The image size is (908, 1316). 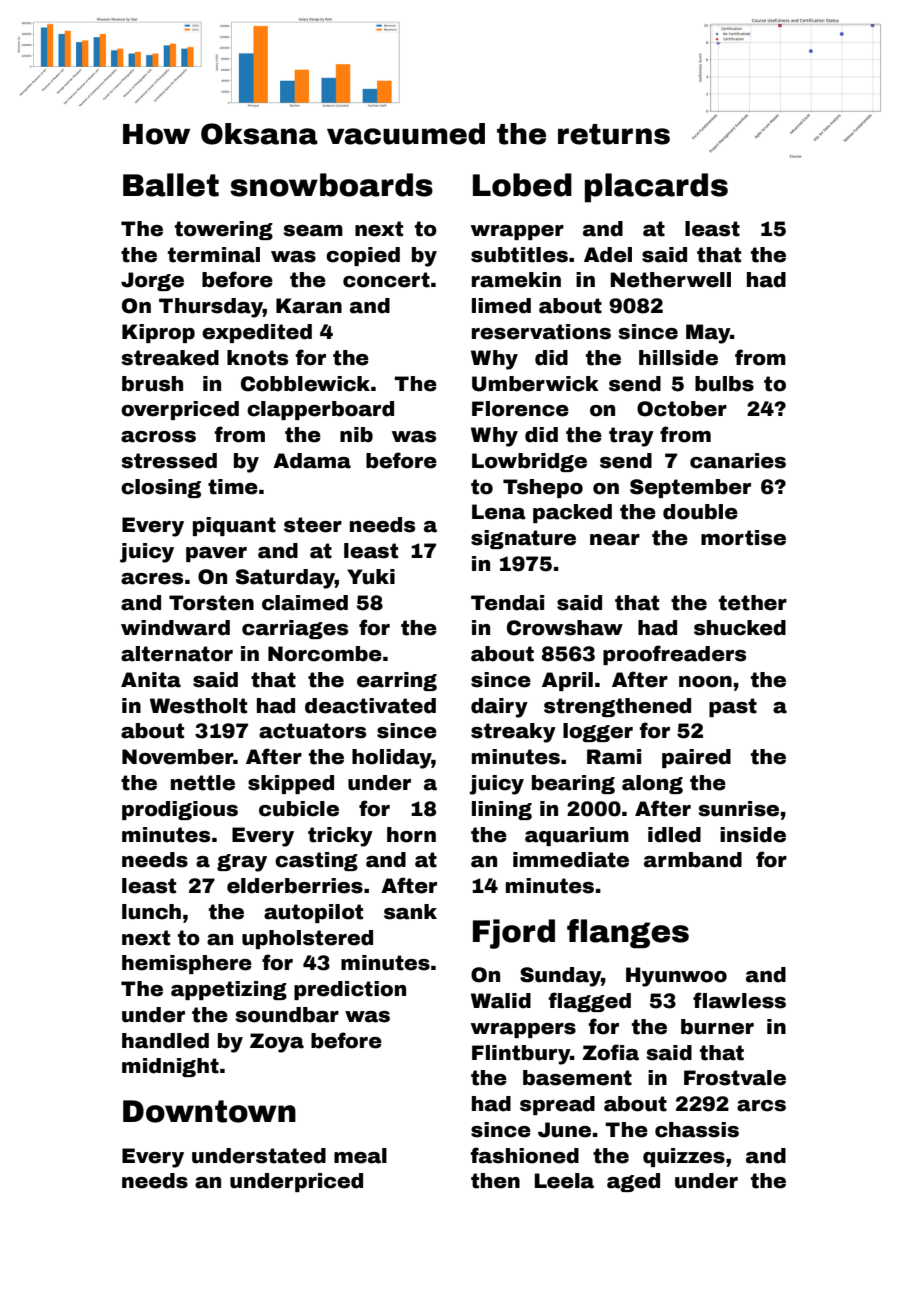 I want to click on inside, so click(x=753, y=835).
